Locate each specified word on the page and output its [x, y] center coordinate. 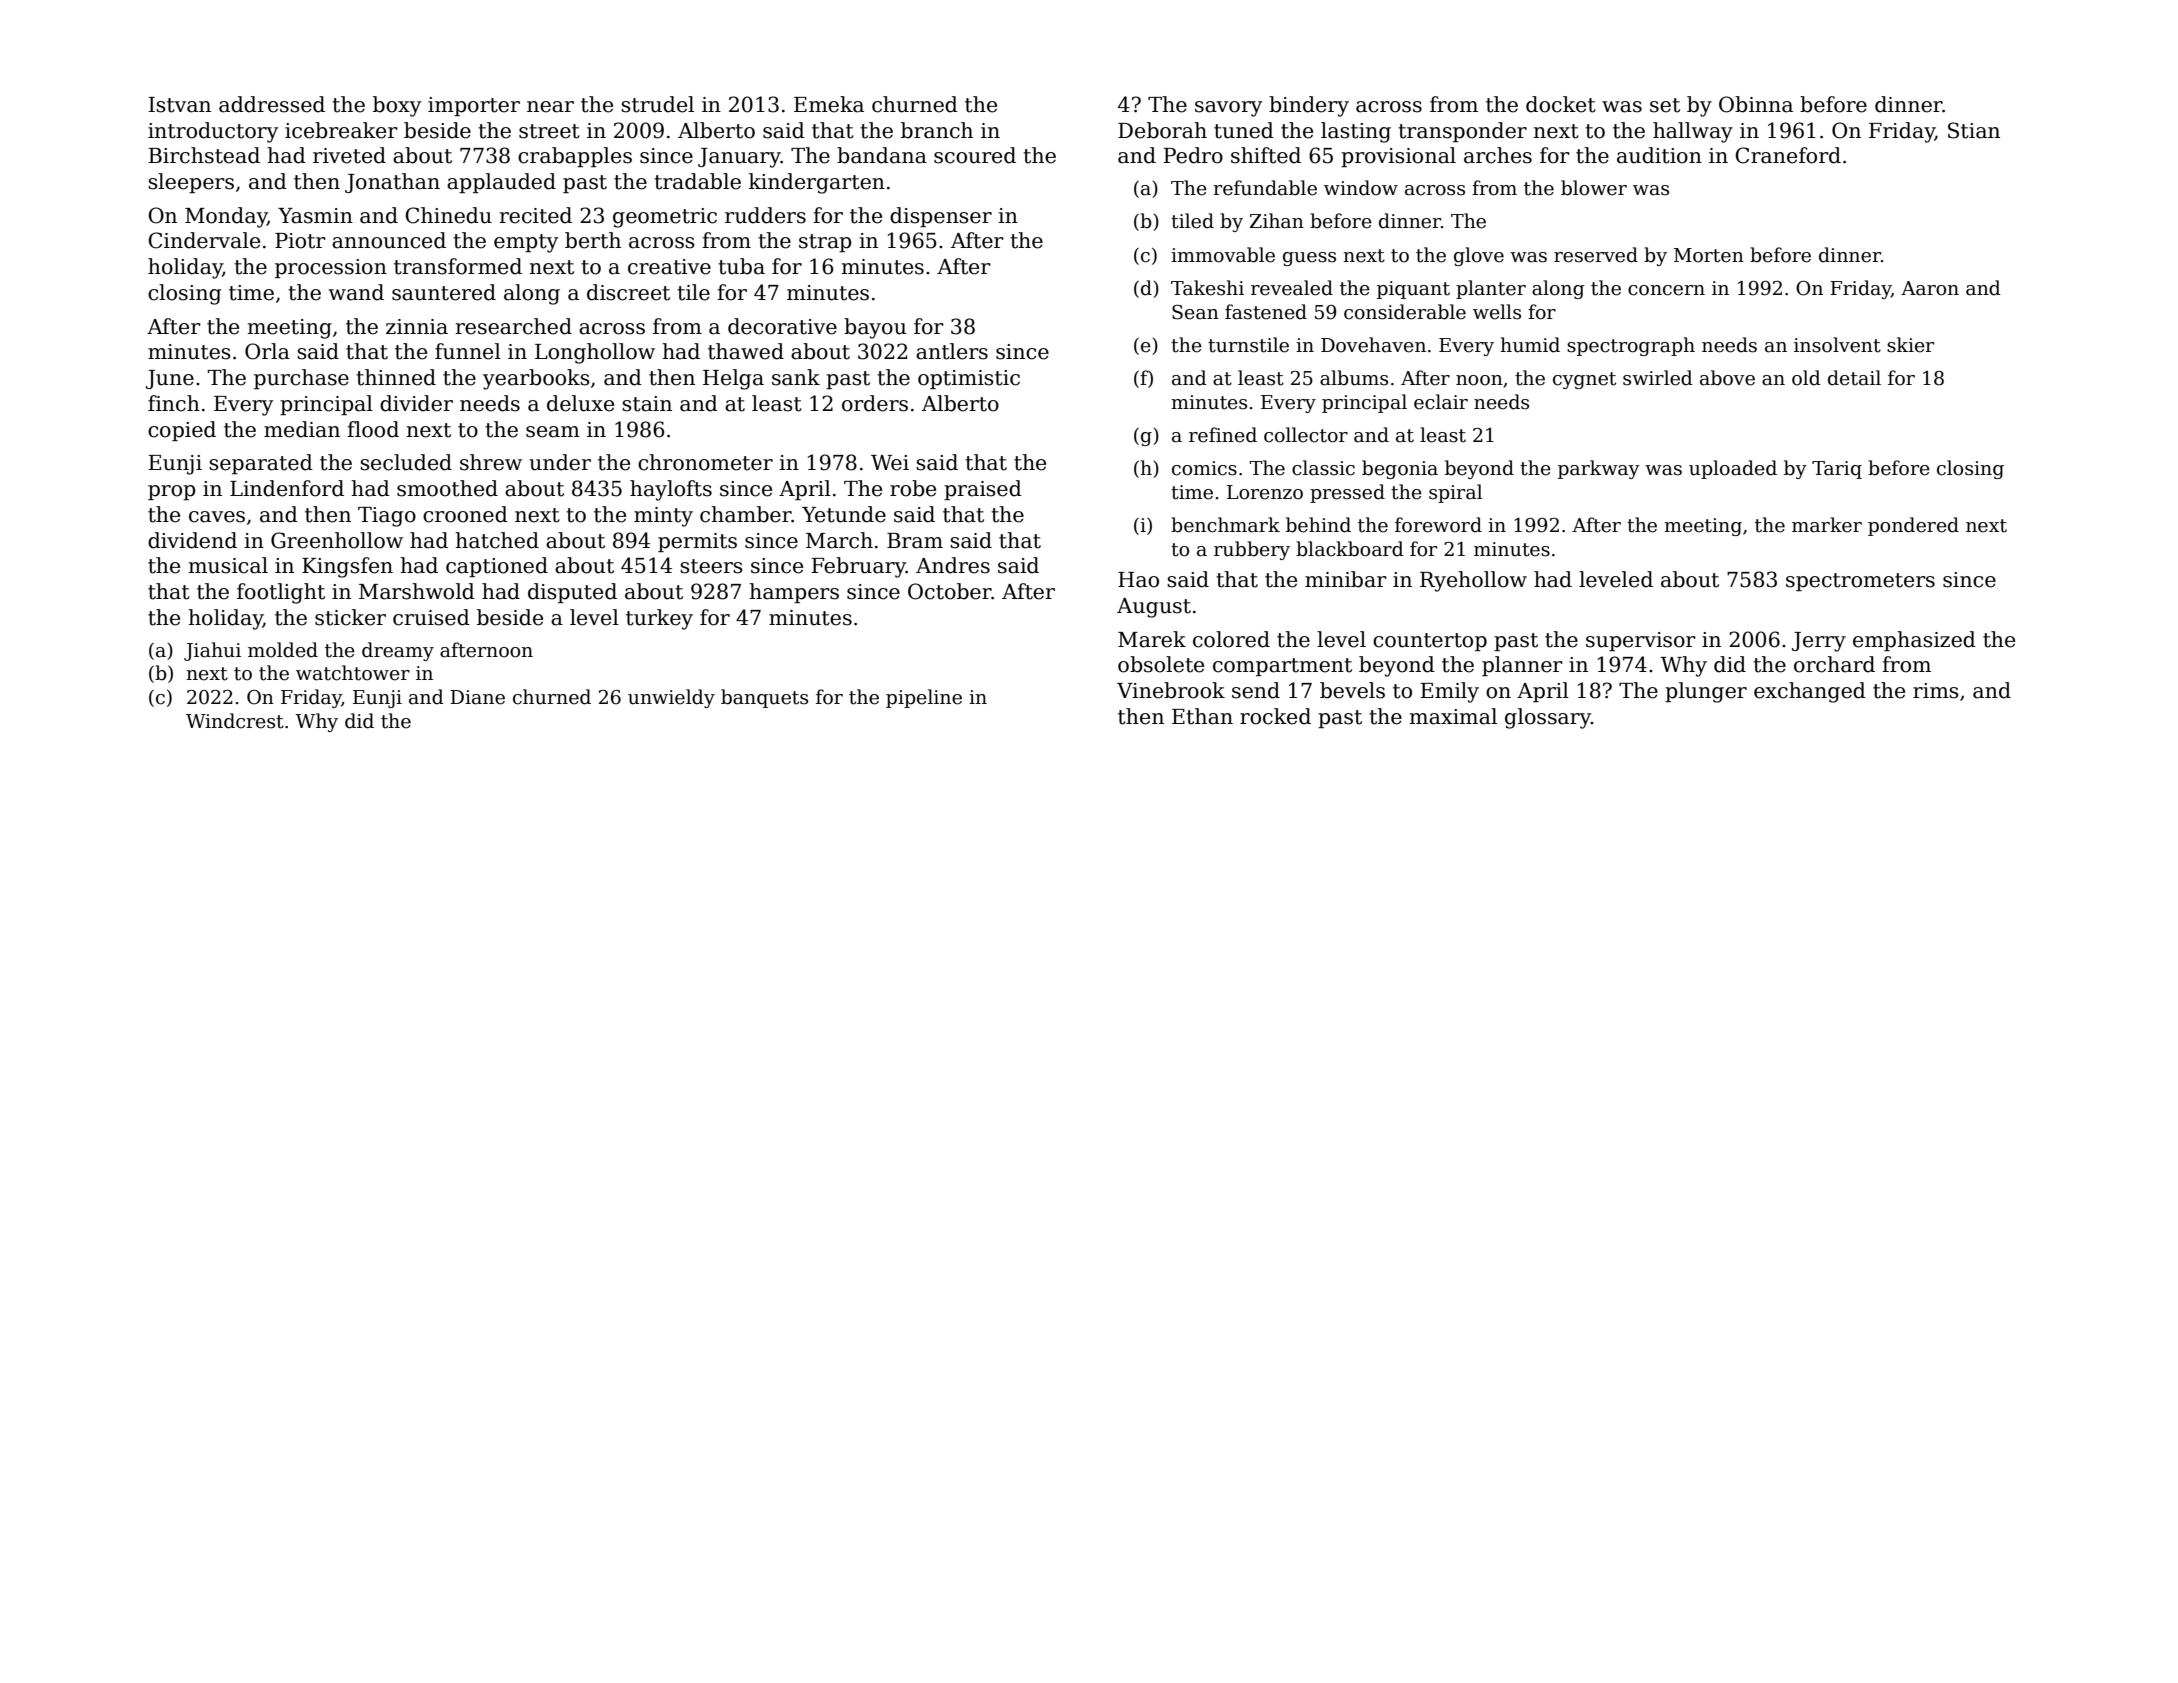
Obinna [1756, 104]
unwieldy [671, 698]
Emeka [829, 104]
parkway [1599, 469]
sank [796, 377]
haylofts [671, 490]
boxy [397, 106]
